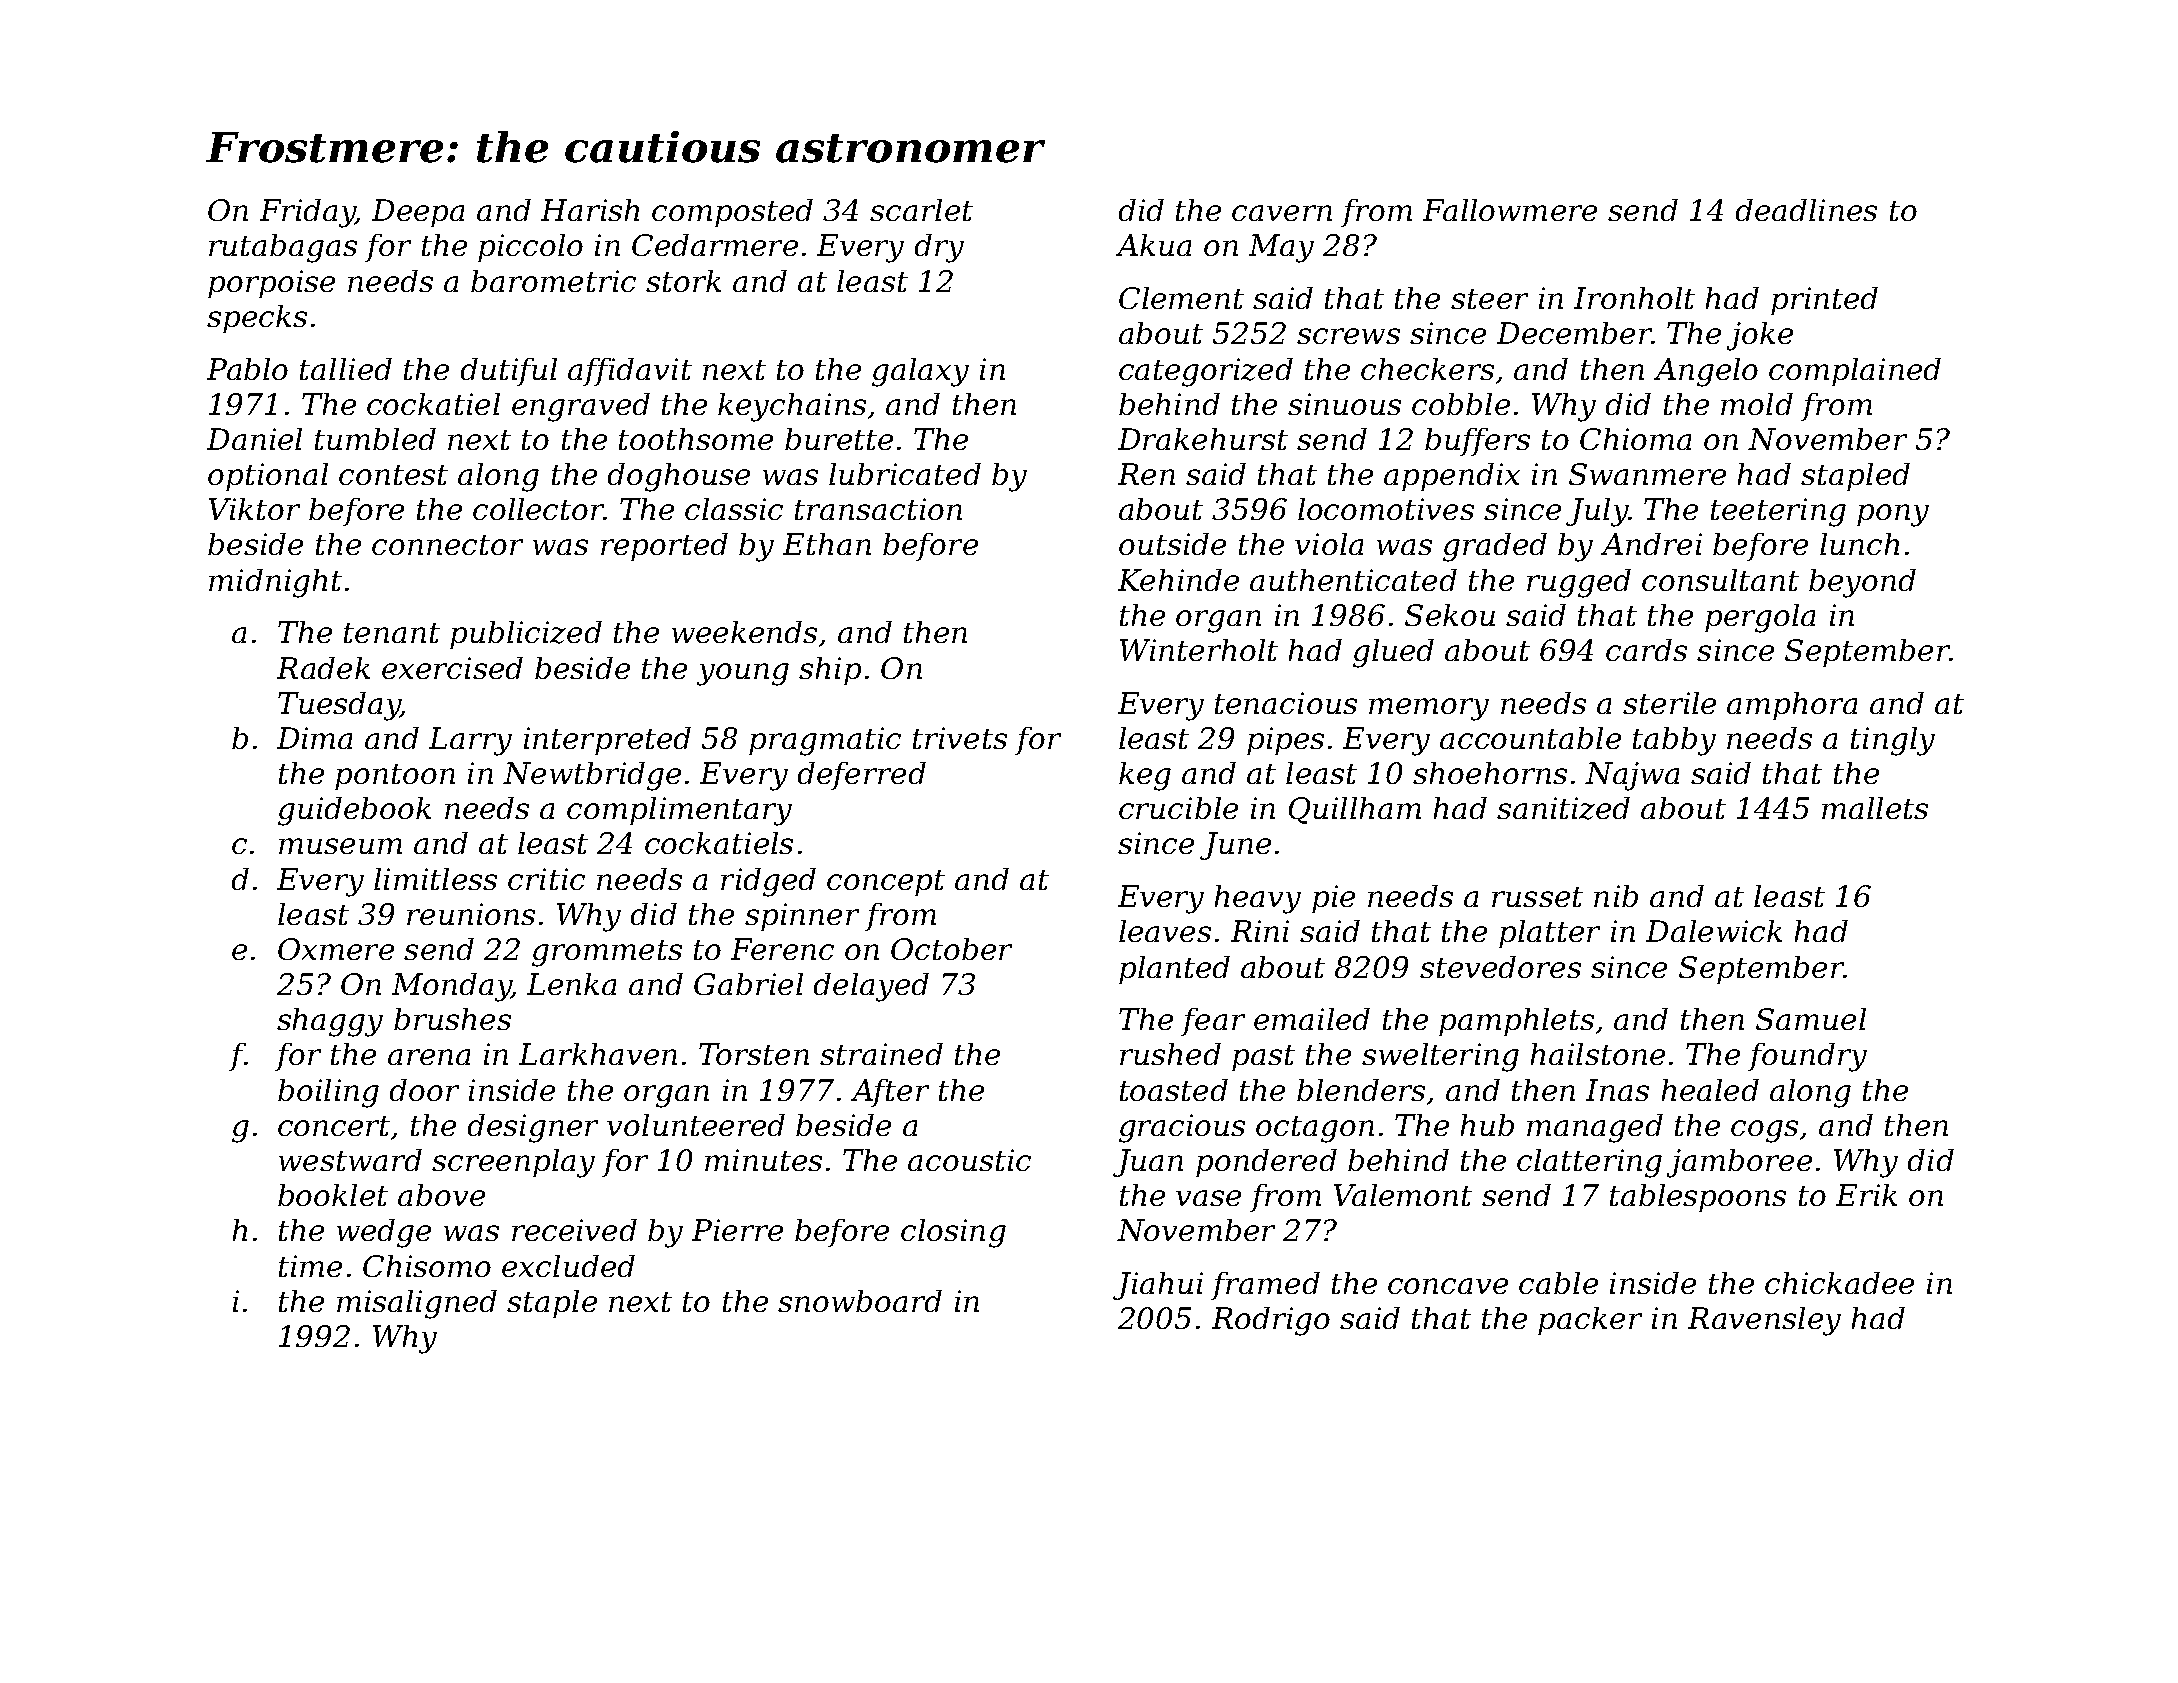 The width and height of the document is (2178, 1683). Describe the element at coordinates (1893, 741) in the document. I see `tingly` at that location.
